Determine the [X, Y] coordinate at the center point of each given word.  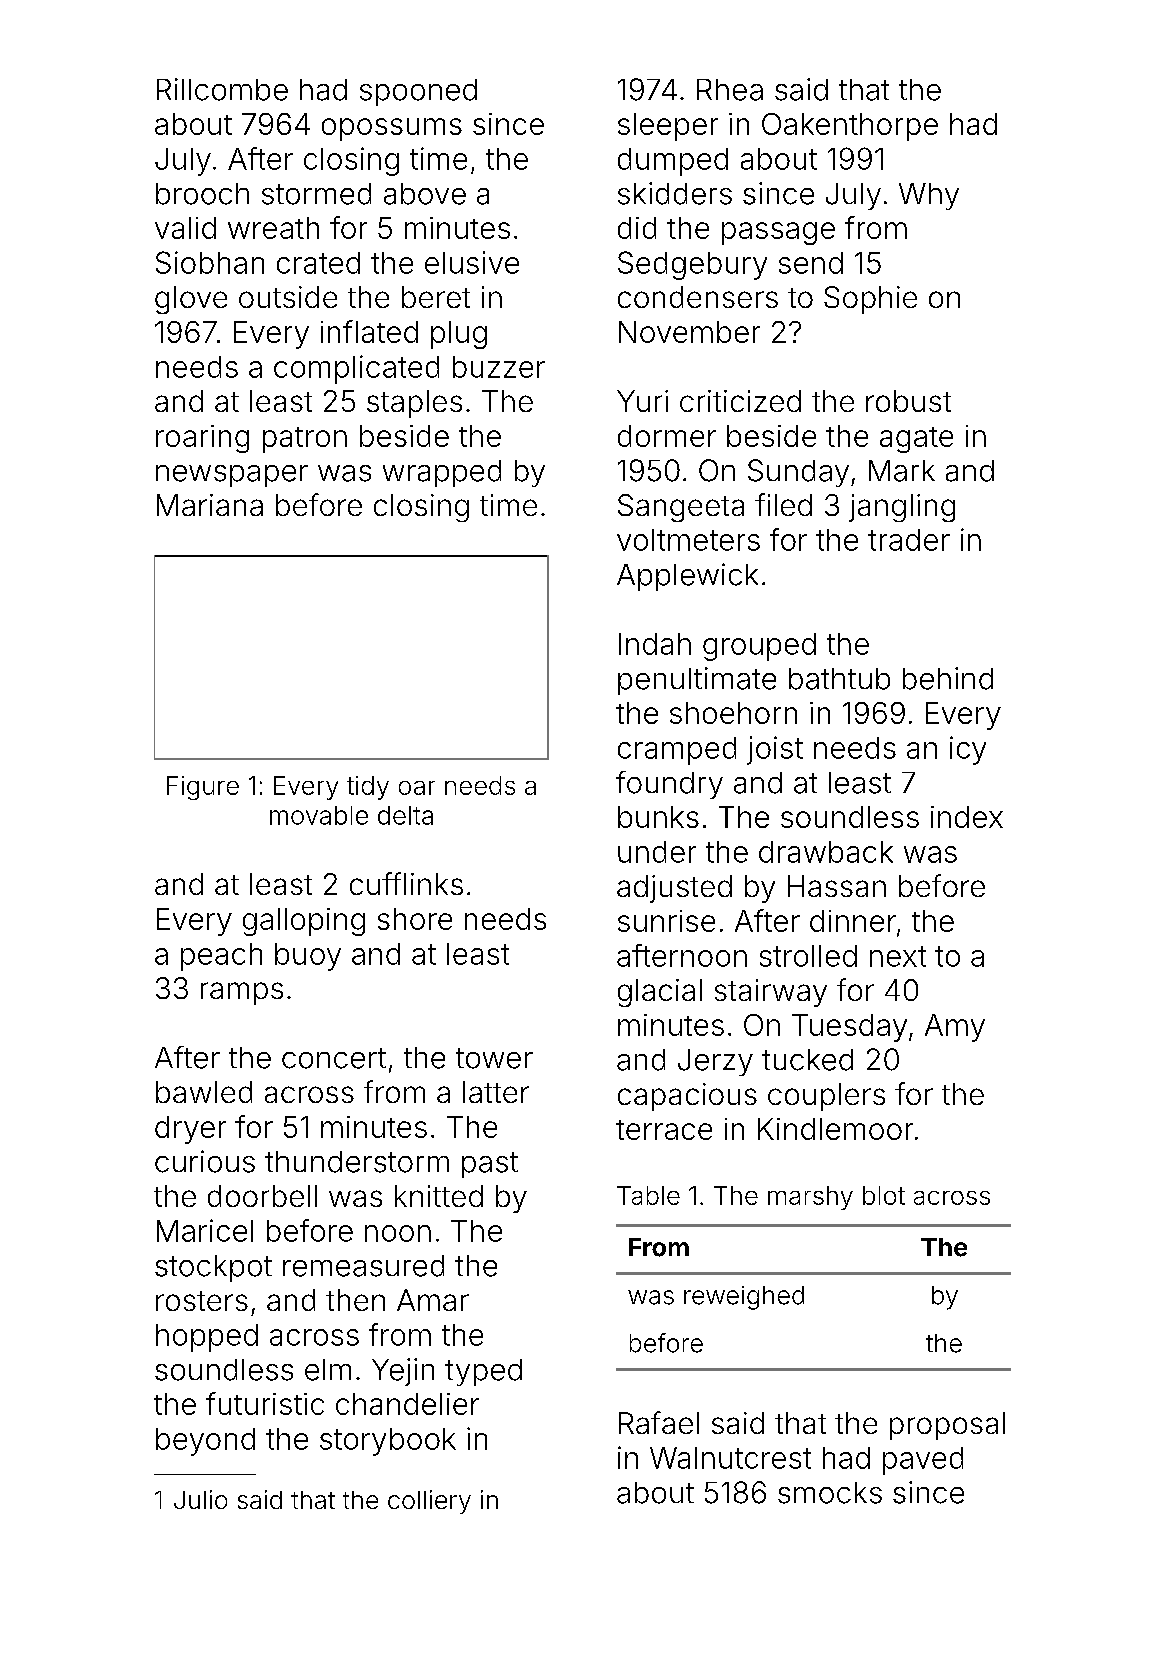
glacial [660, 993]
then [355, 1300]
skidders [675, 193]
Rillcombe [222, 89]
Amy [955, 1028]
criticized [740, 401]
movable [319, 815]
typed [483, 1372]
